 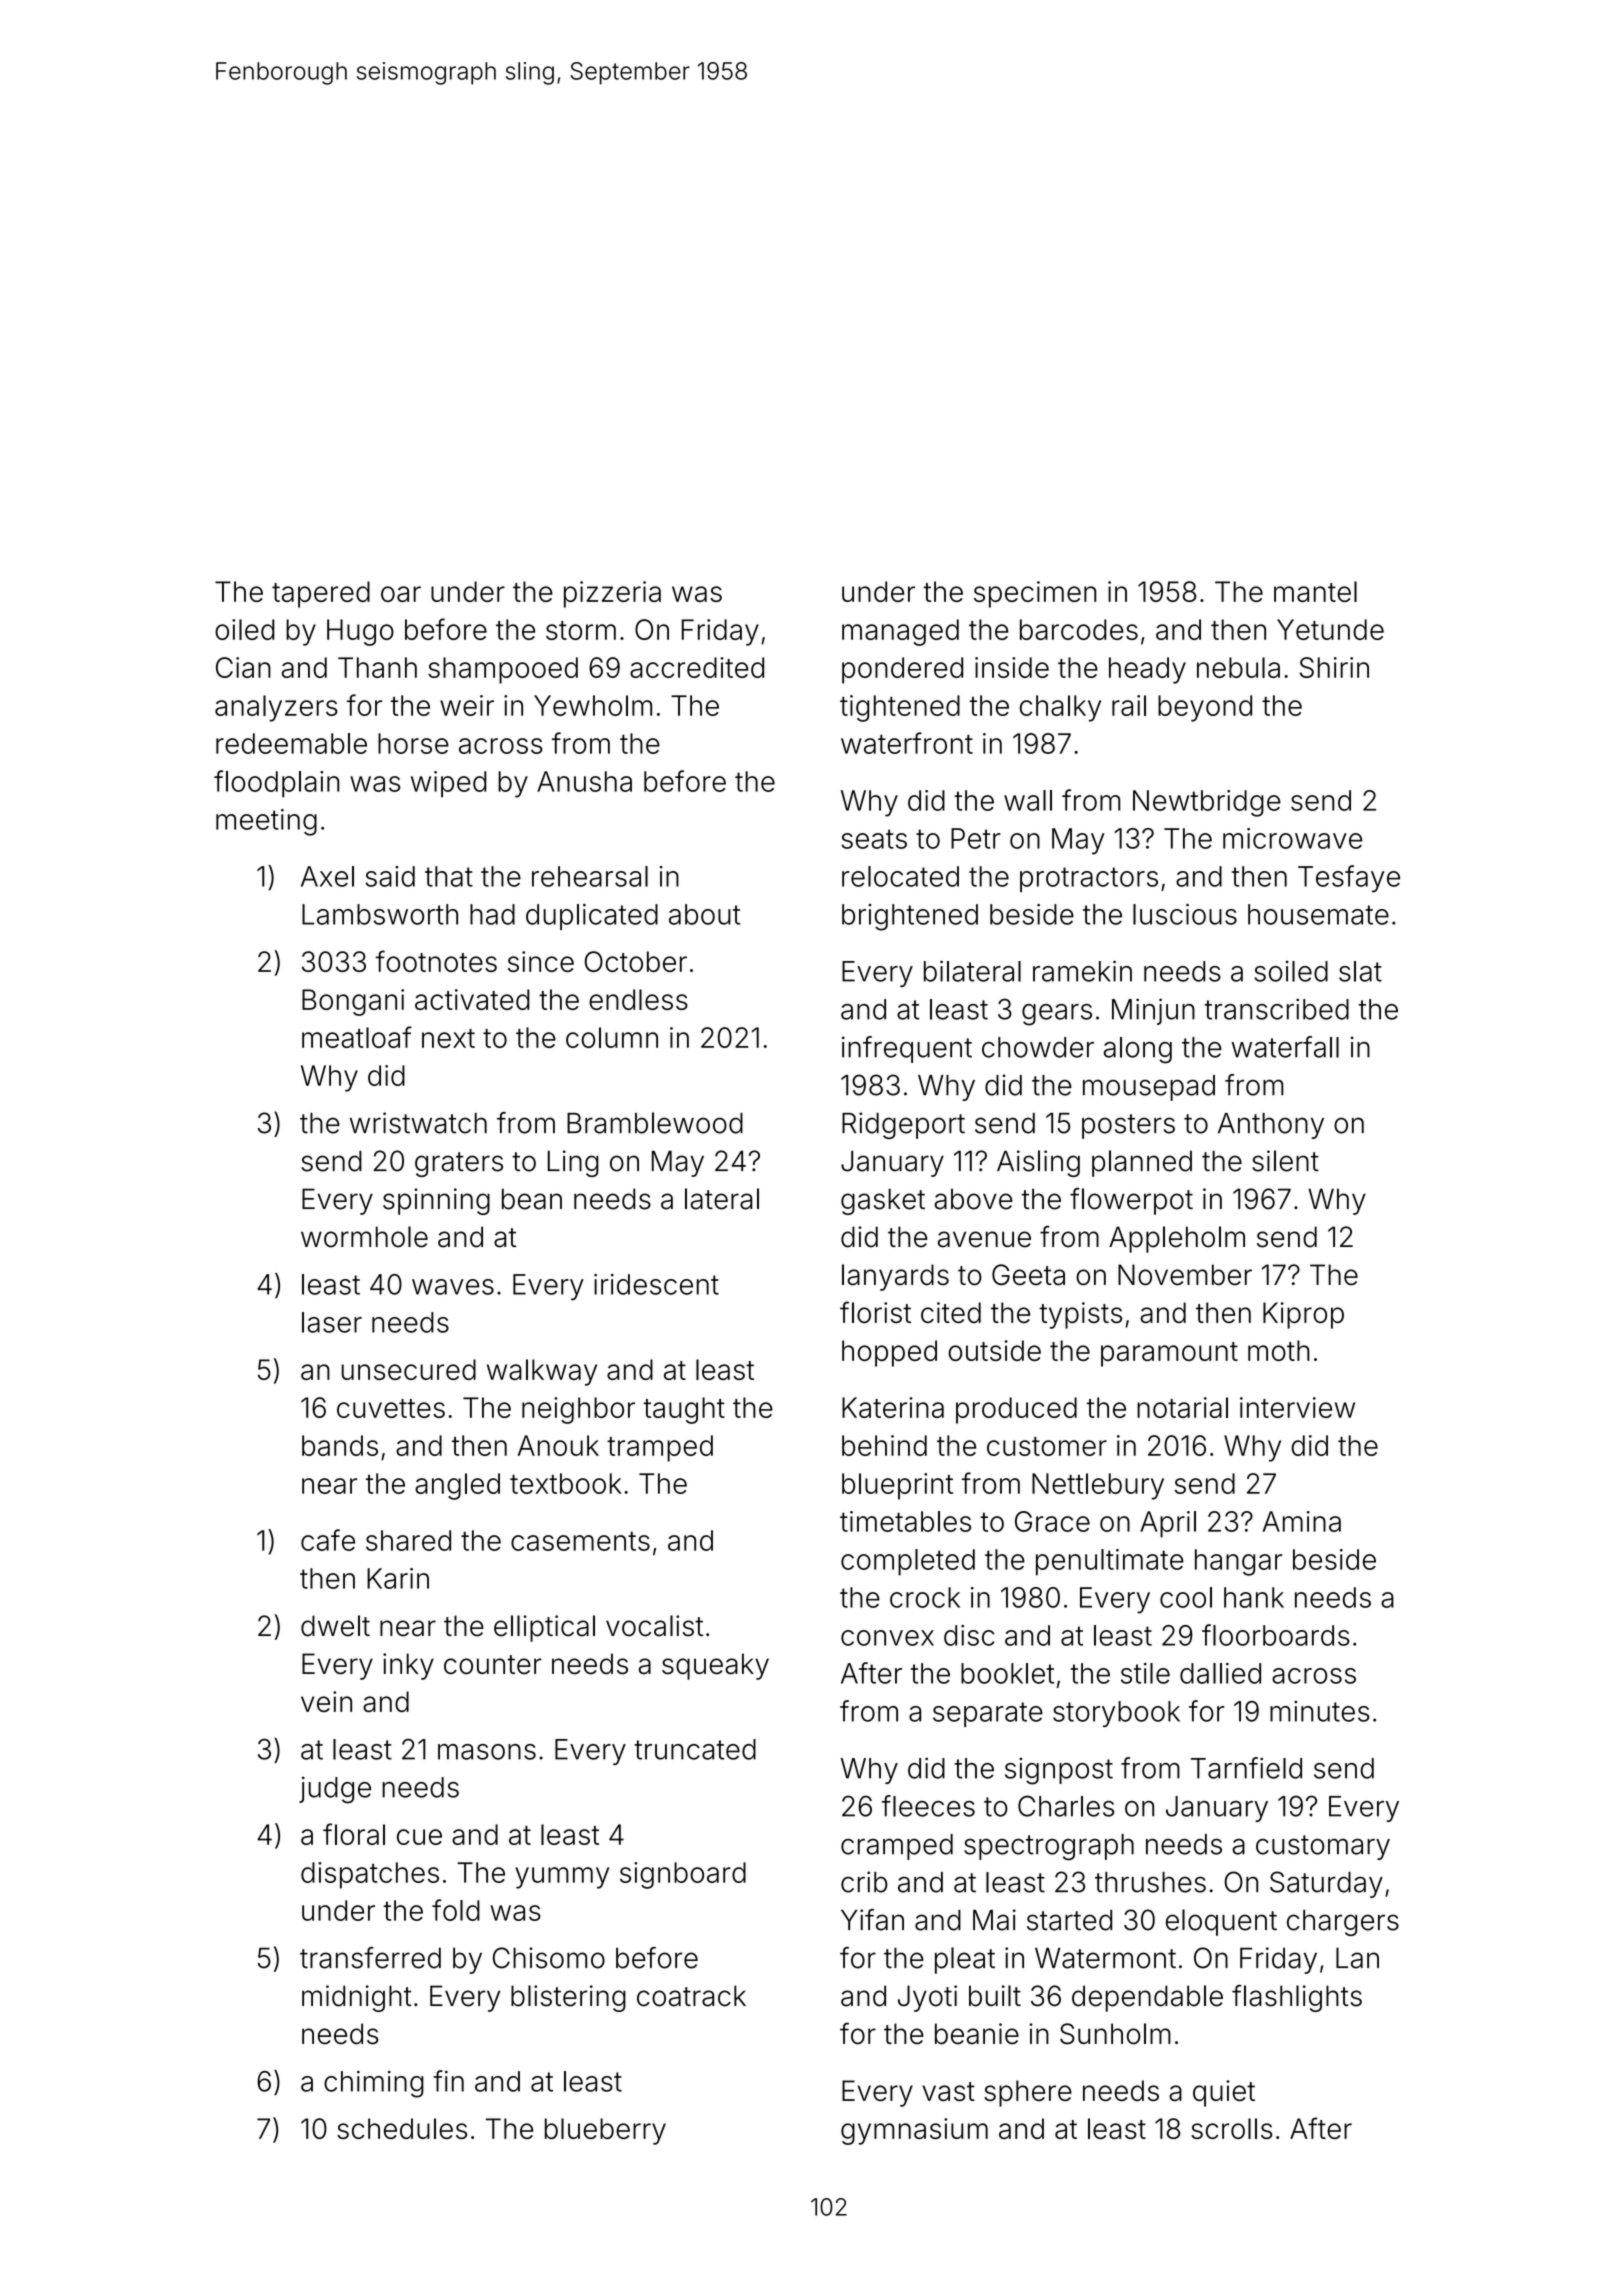 I want to click on had, so click(x=492, y=914).
